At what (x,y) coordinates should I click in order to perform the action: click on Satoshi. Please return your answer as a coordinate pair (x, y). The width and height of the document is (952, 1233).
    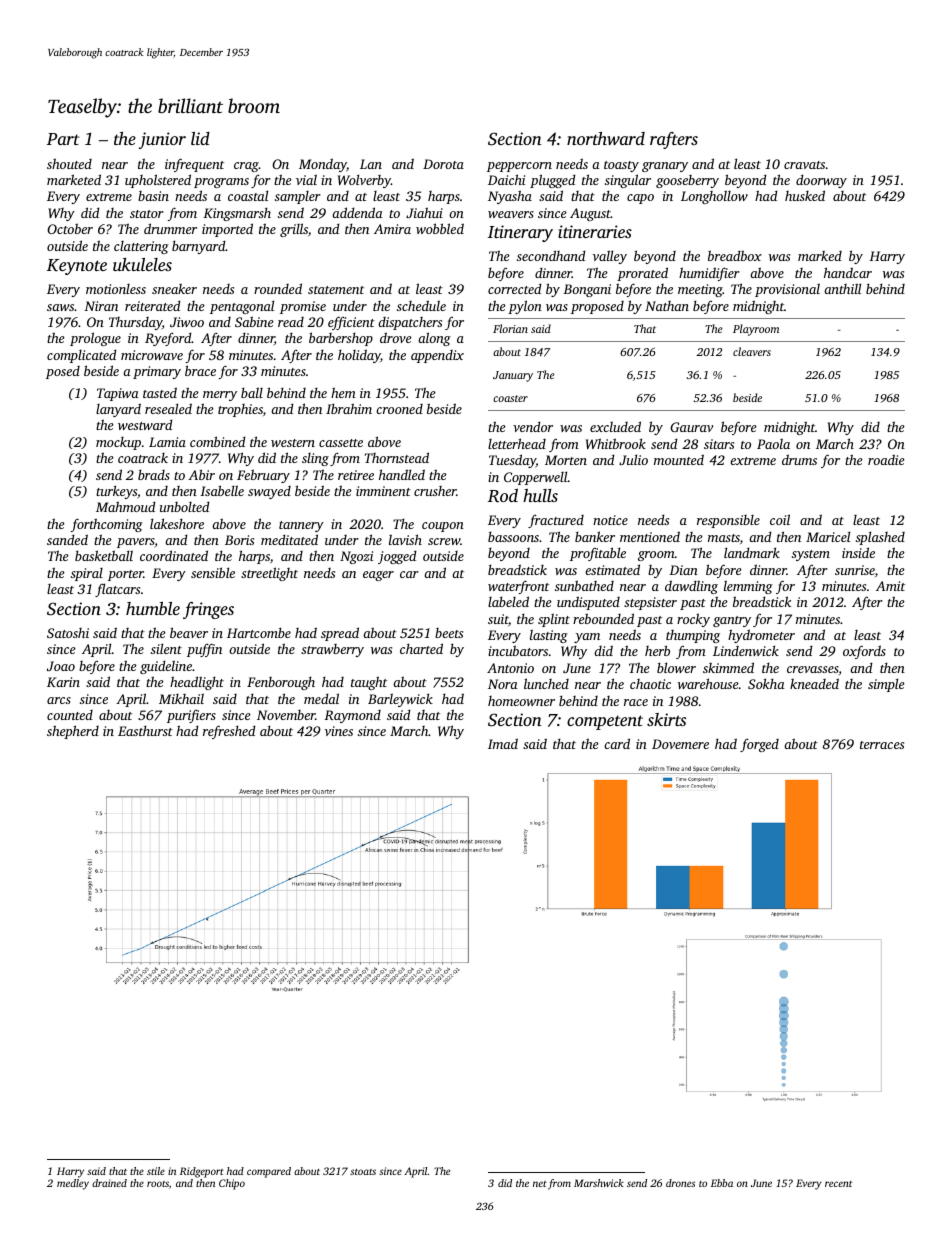
    Looking at the image, I should click on (68, 633).
